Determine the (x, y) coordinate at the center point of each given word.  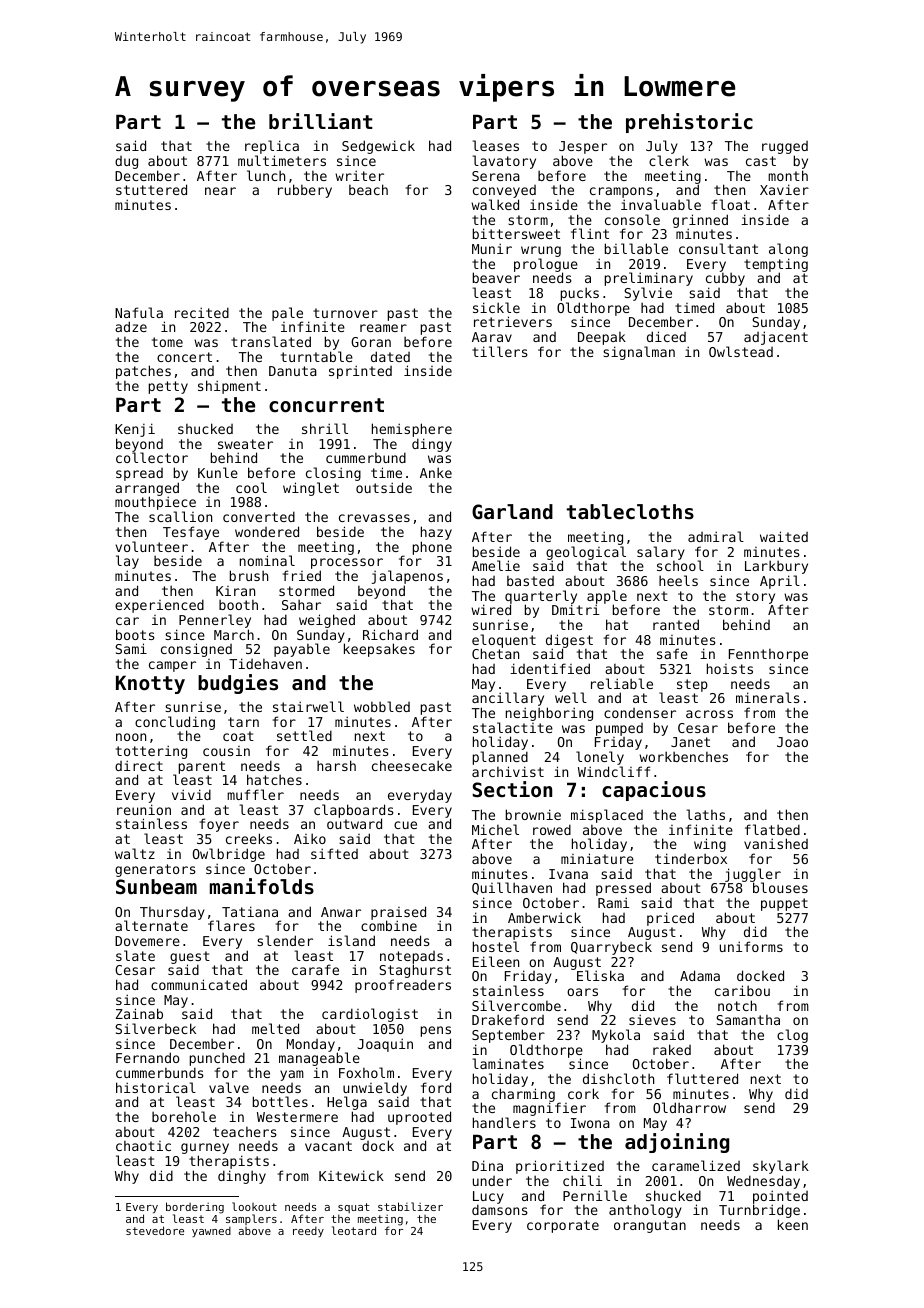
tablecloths (630, 512)
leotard (354, 1230)
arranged (147, 489)
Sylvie (648, 294)
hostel (496, 946)
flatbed (772, 829)
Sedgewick (378, 147)
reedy (308, 1232)
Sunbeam (156, 887)
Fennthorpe (768, 655)
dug (126, 162)
